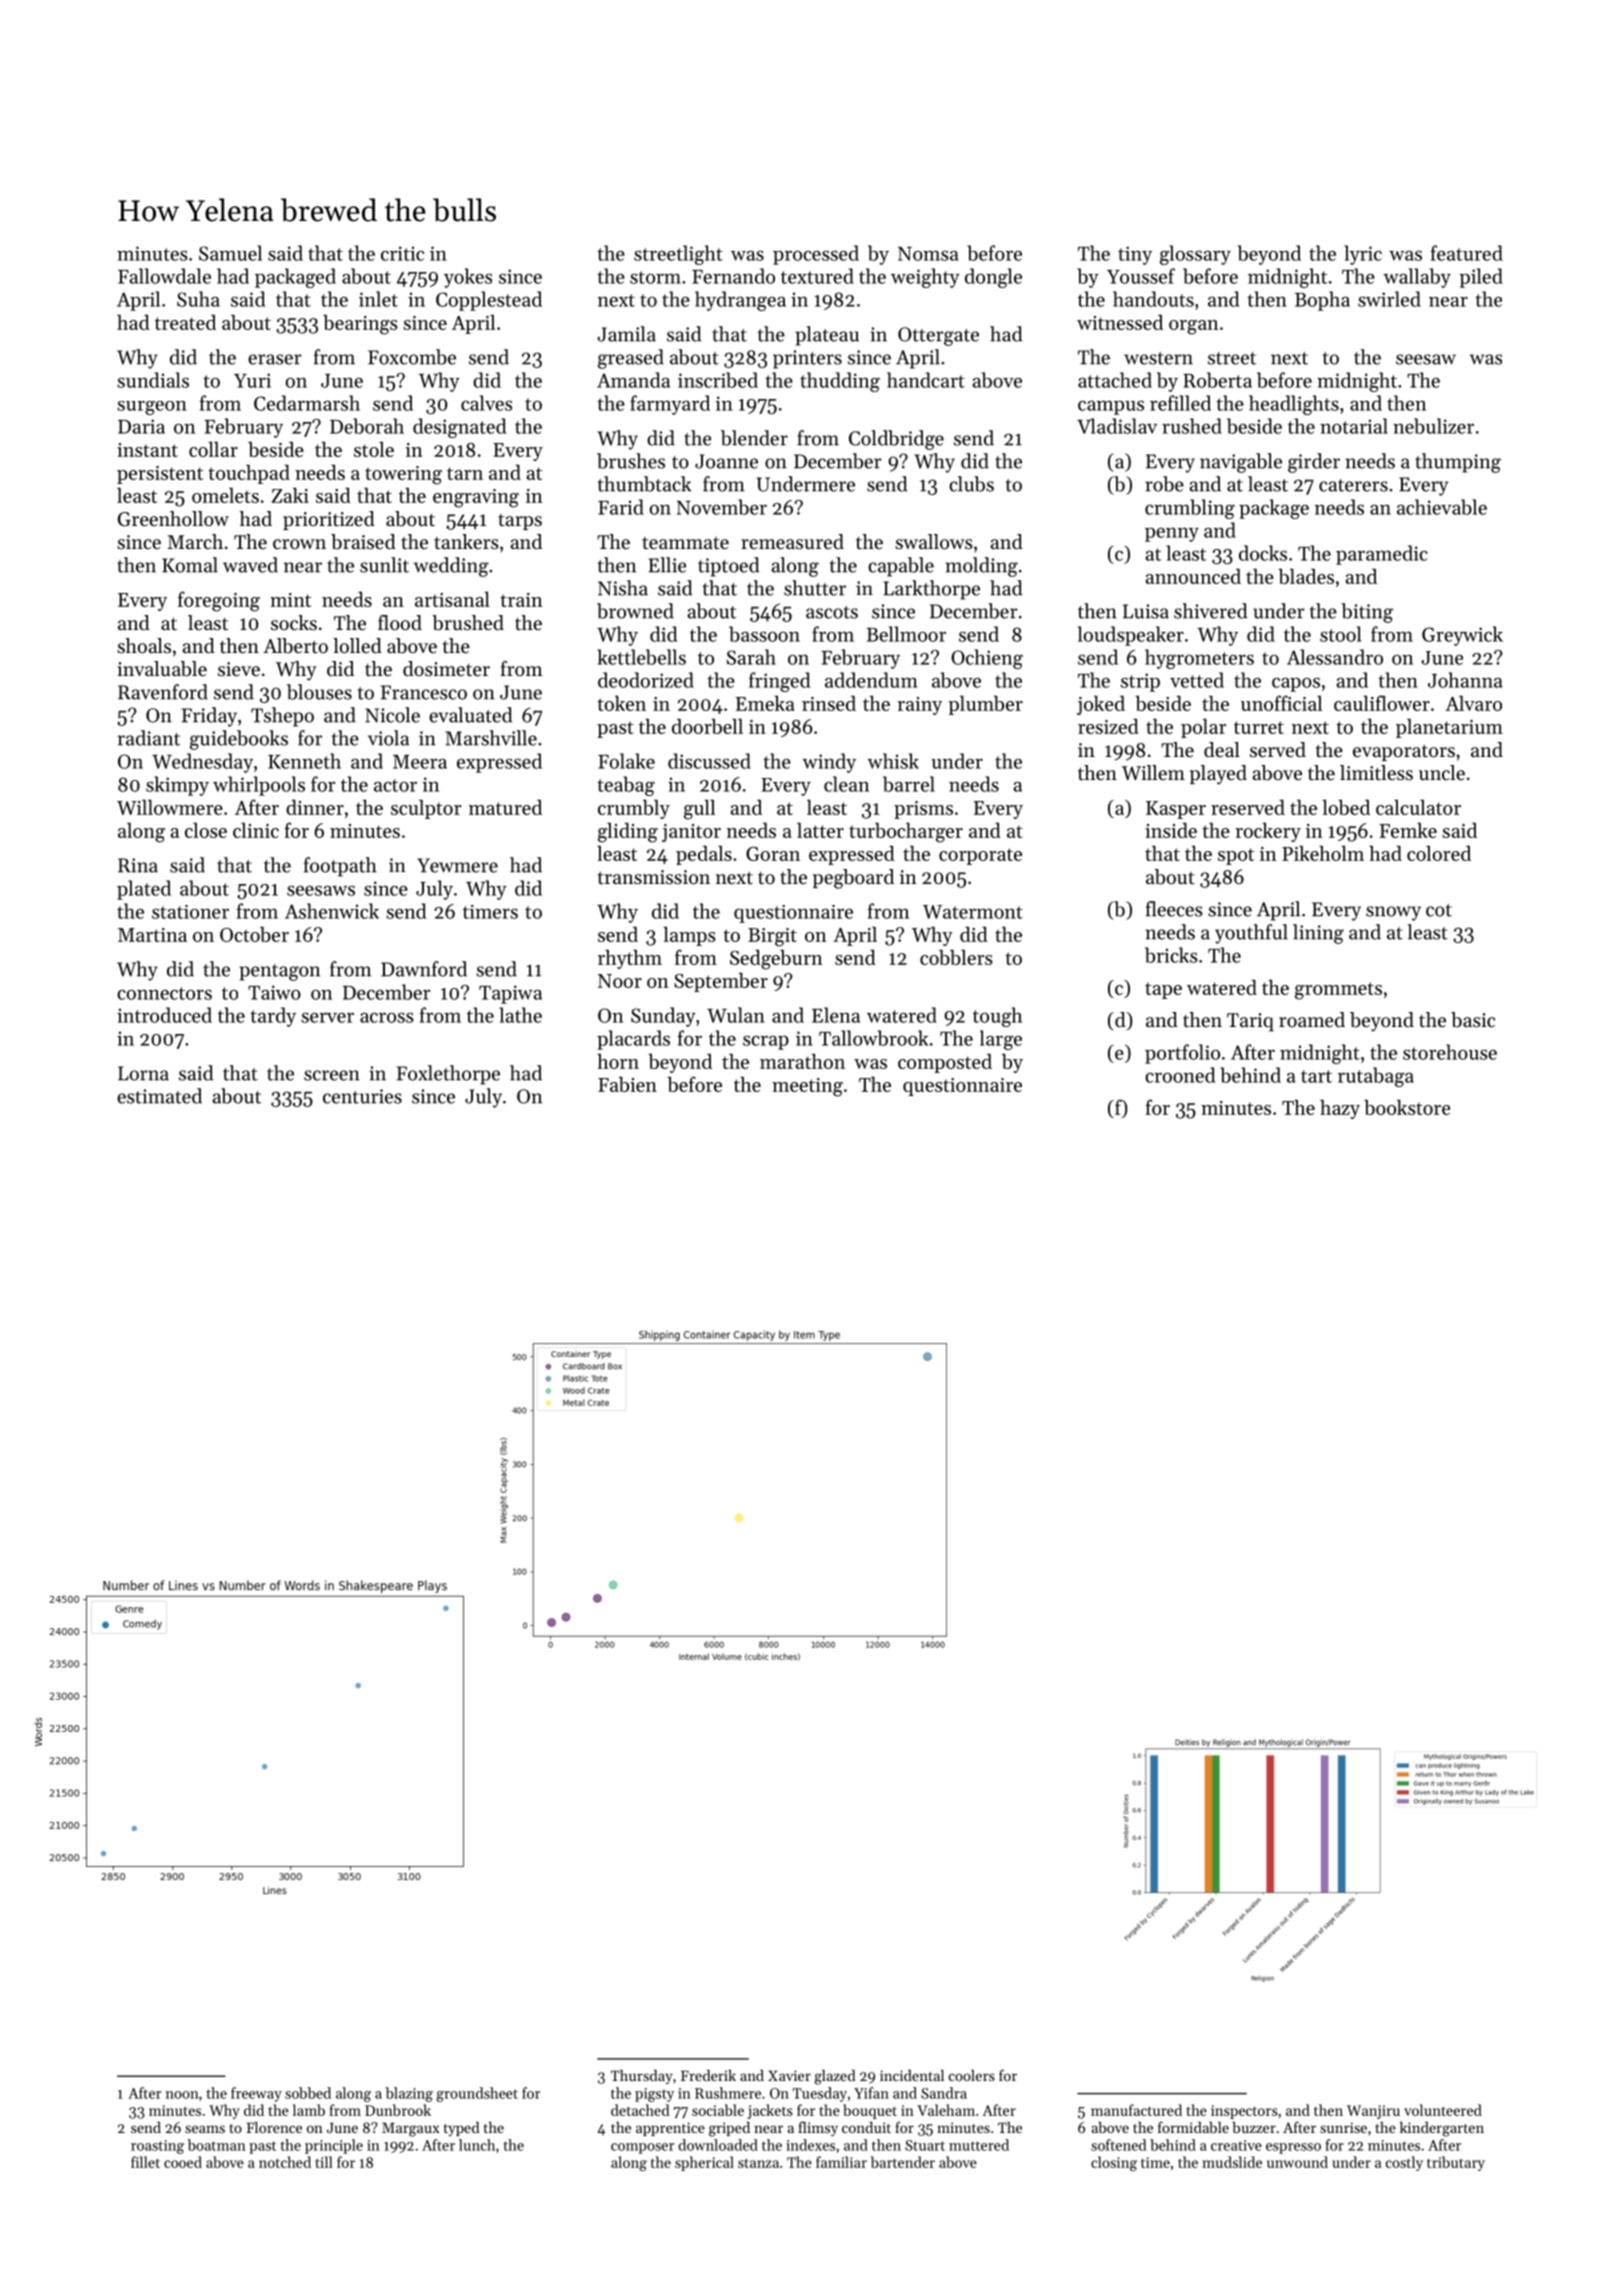  I want to click on kettlebells, so click(641, 657).
